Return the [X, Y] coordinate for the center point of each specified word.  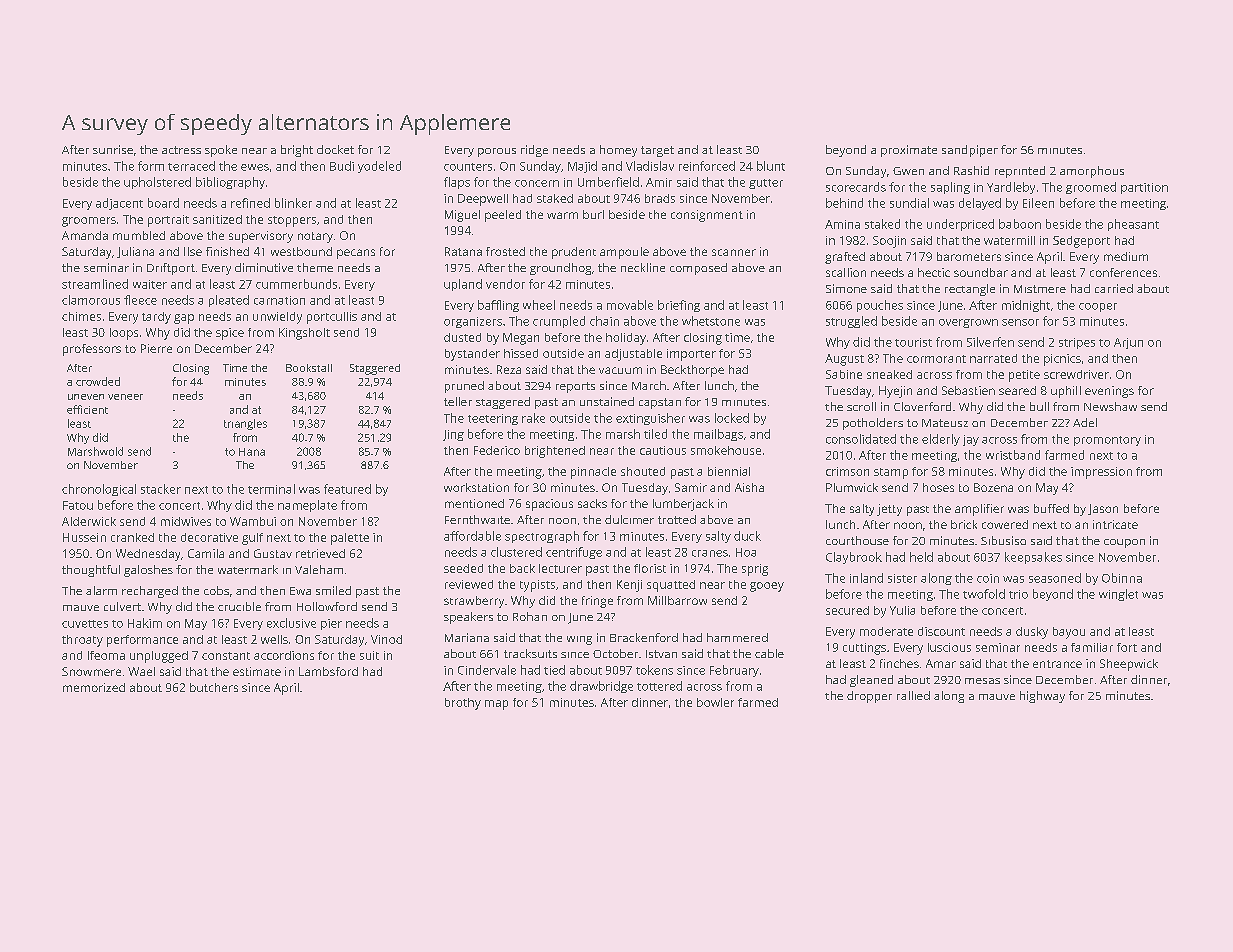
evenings [1109, 392]
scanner [734, 252]
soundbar [981, 272]
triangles [245, 424]
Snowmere [91, 671]
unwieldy [277, 318]
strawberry [474, 602]
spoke [221, 151]
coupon [1124, 543]
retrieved [320, 553]
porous [497, 152]
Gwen [908, 171]
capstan [660, 403]
